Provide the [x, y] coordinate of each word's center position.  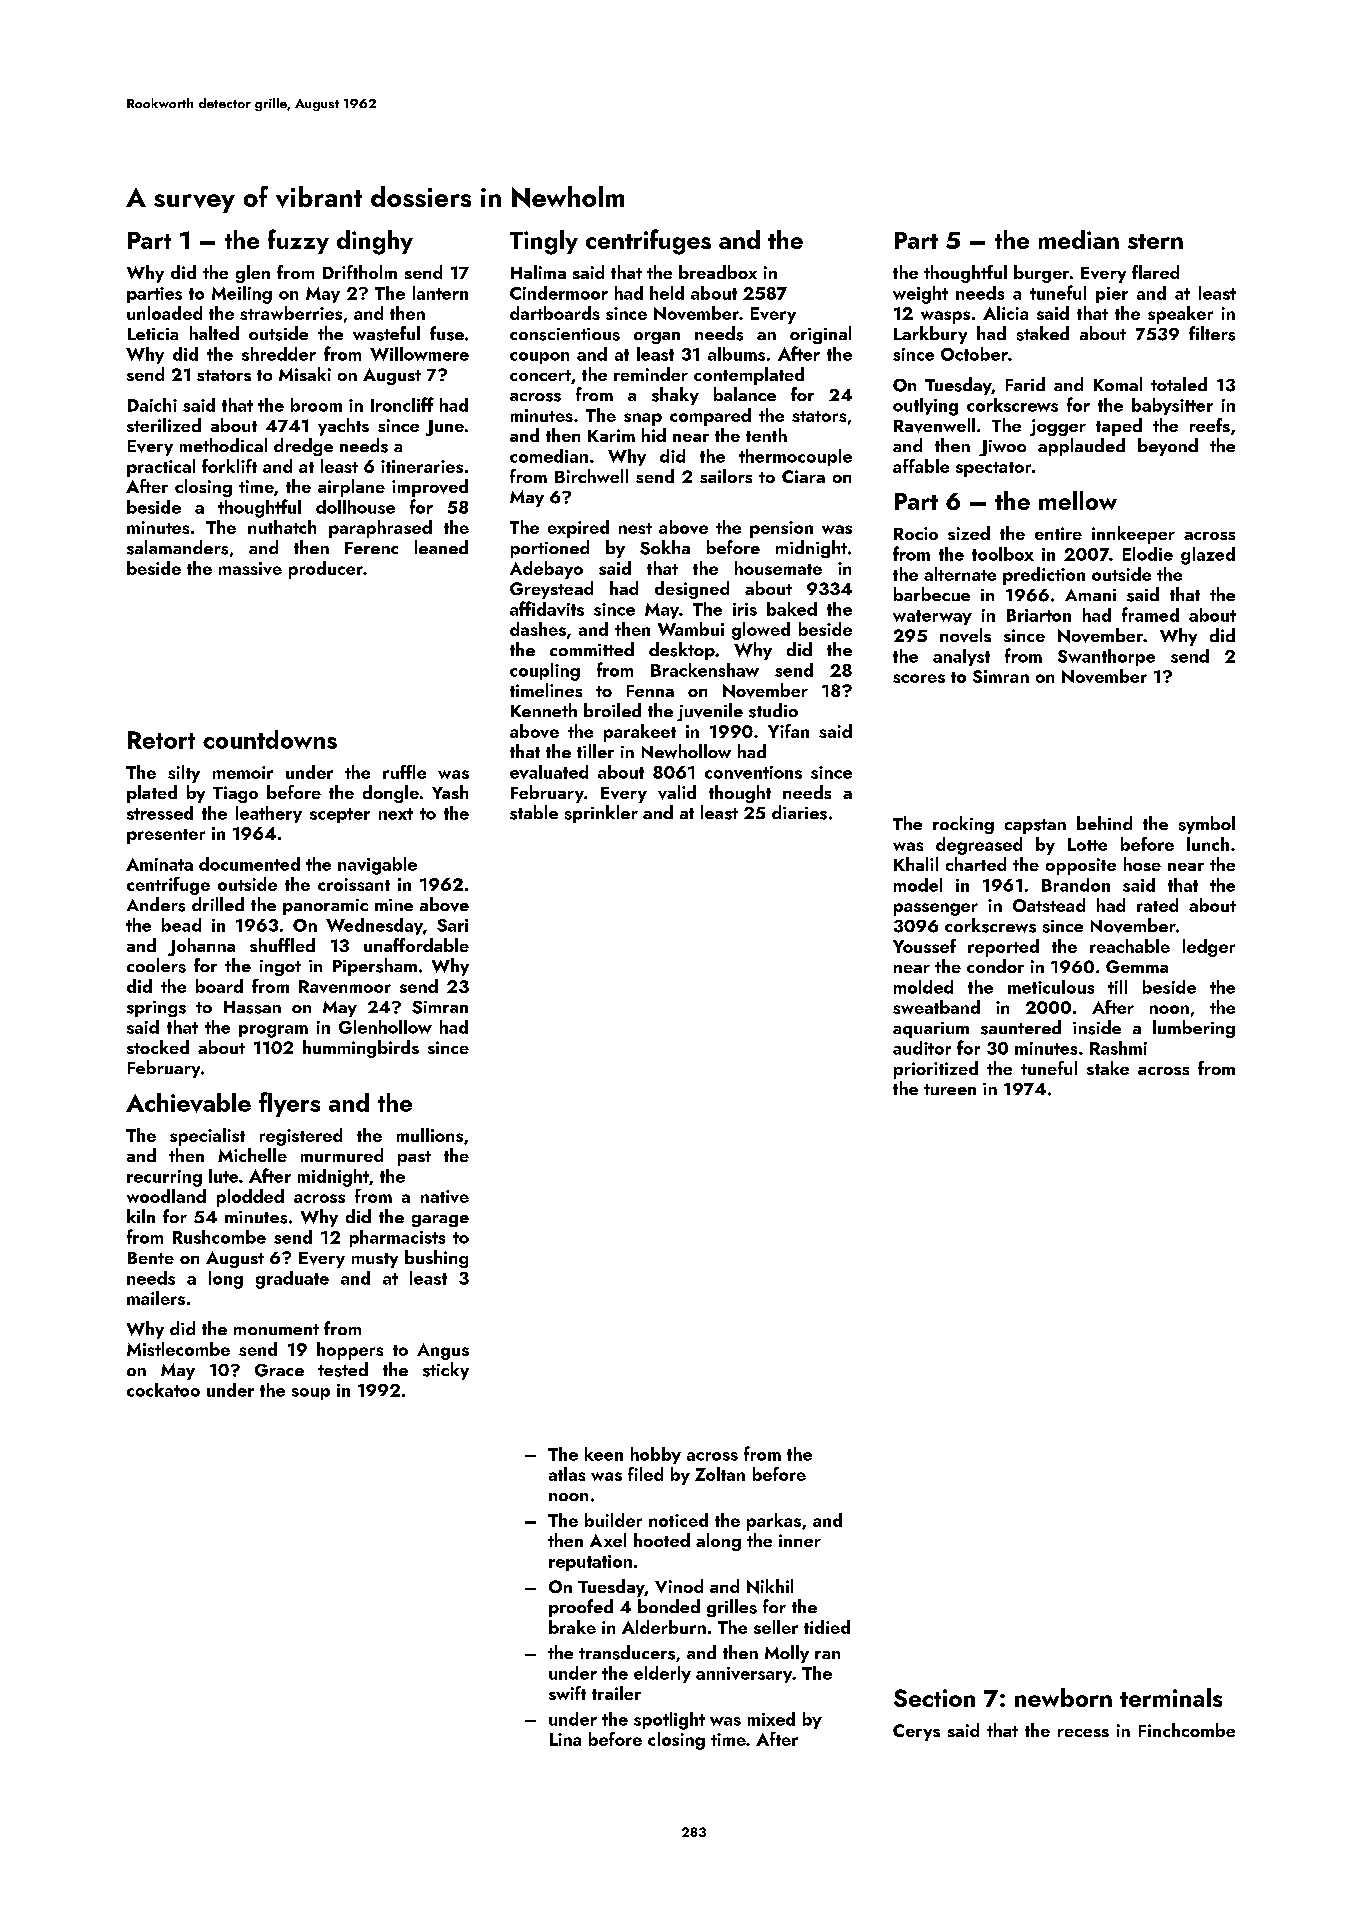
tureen [950, 1089]
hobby [656, 1455]
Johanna [201, 947]
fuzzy [298, 241]
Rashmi [1118, 1048]
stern [1155, 241]
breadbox [718, 272]
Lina [565, 1739]
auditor [922, 1048]
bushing [436, 1259]
